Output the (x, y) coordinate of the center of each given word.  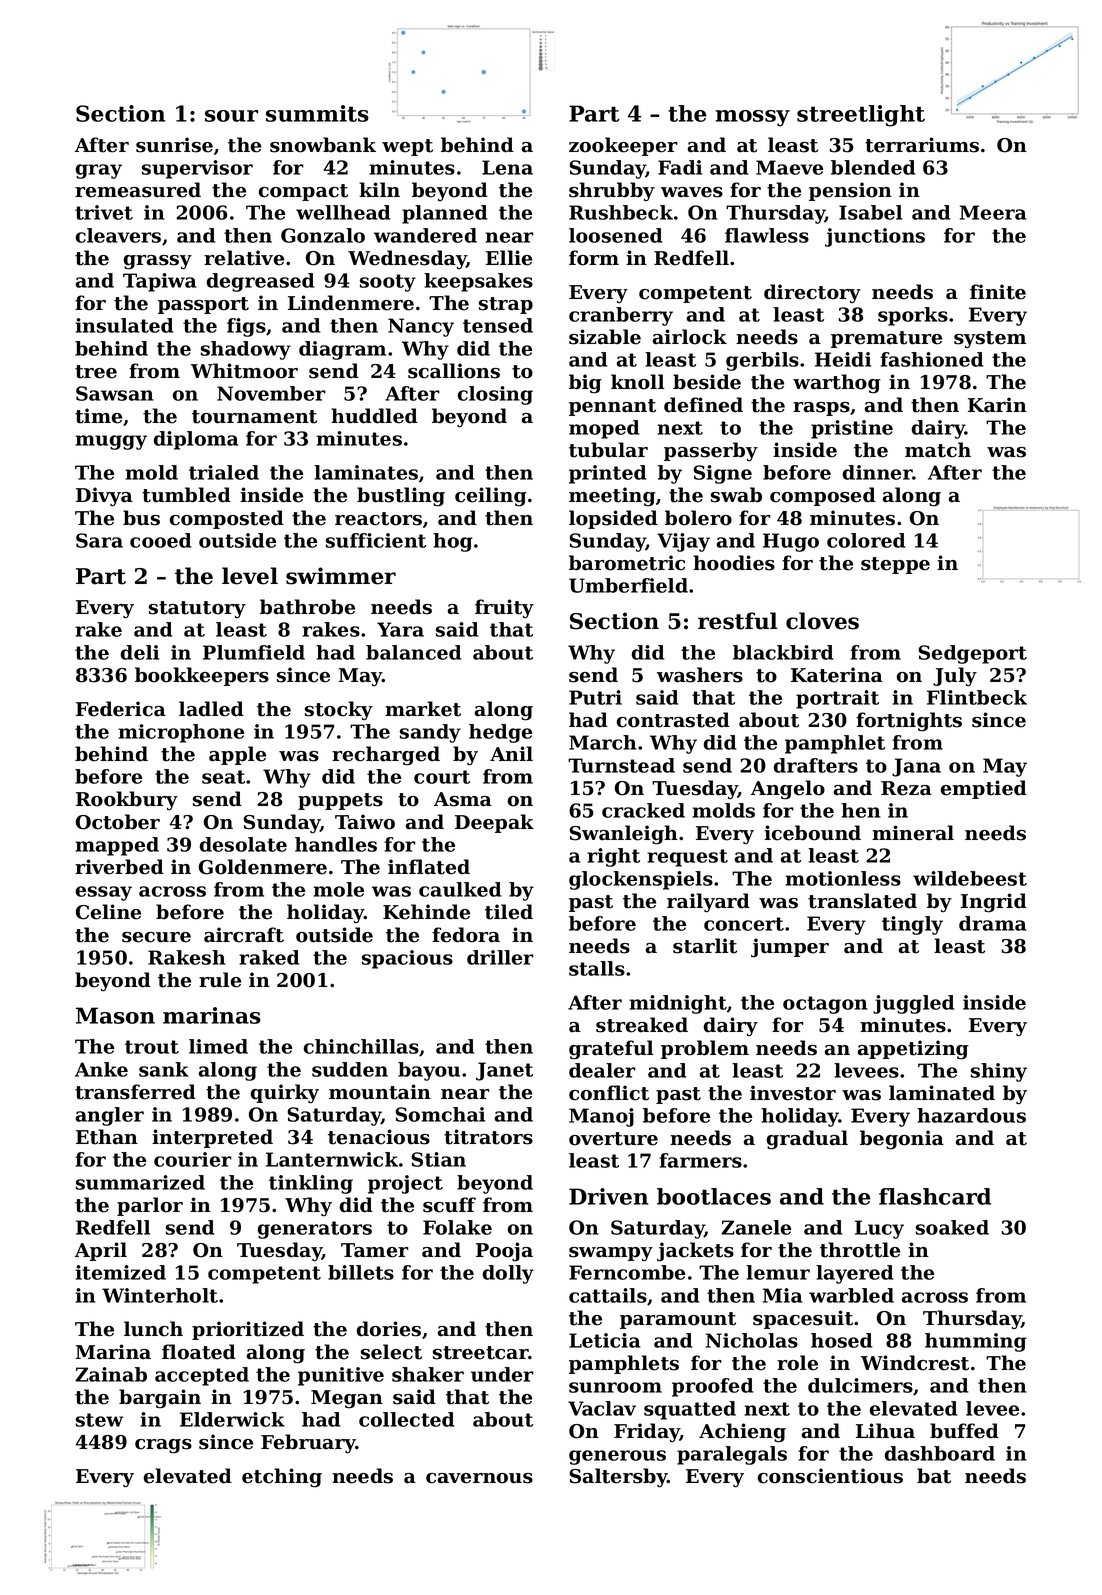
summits (317, 113)
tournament (254, 417)
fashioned (931, 359)
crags (163, 1446)
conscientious (830, 1476)
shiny (999, 1072)
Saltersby (618, 1478)
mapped (117, 846)
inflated (429, 867)
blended (873, 167)
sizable (605, 337)
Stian (438, 1159)
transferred (135, 1092)
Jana (916, 767)
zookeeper (623, 146)
